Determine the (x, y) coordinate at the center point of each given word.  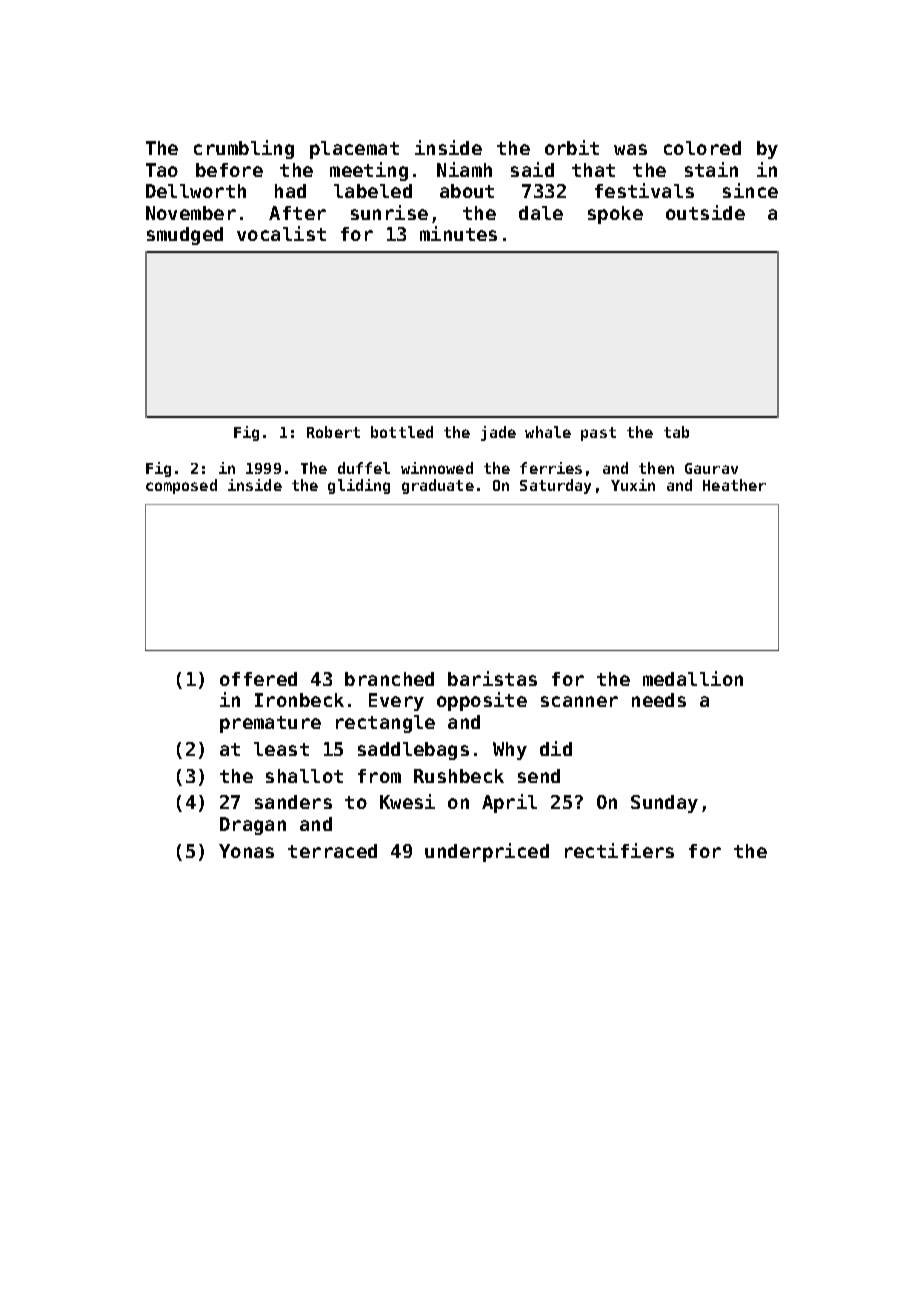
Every (396, 702)
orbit (572, 147)
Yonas (246, 851)
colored (702, 148)
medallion (693, 678)
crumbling (244, 149)
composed (181, 486)
